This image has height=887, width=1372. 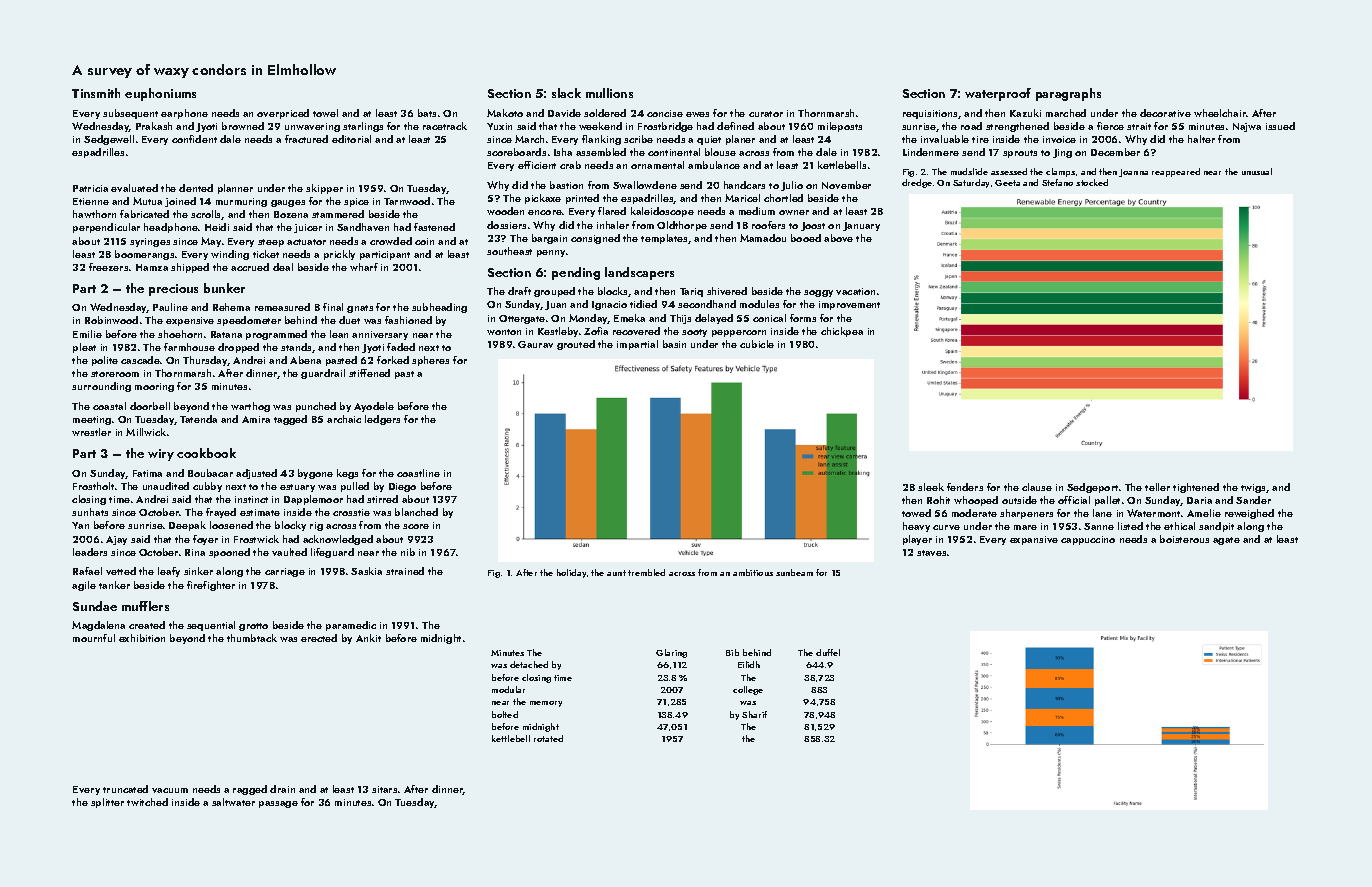 I want to click on sitars, so click(x=384, y=789).
